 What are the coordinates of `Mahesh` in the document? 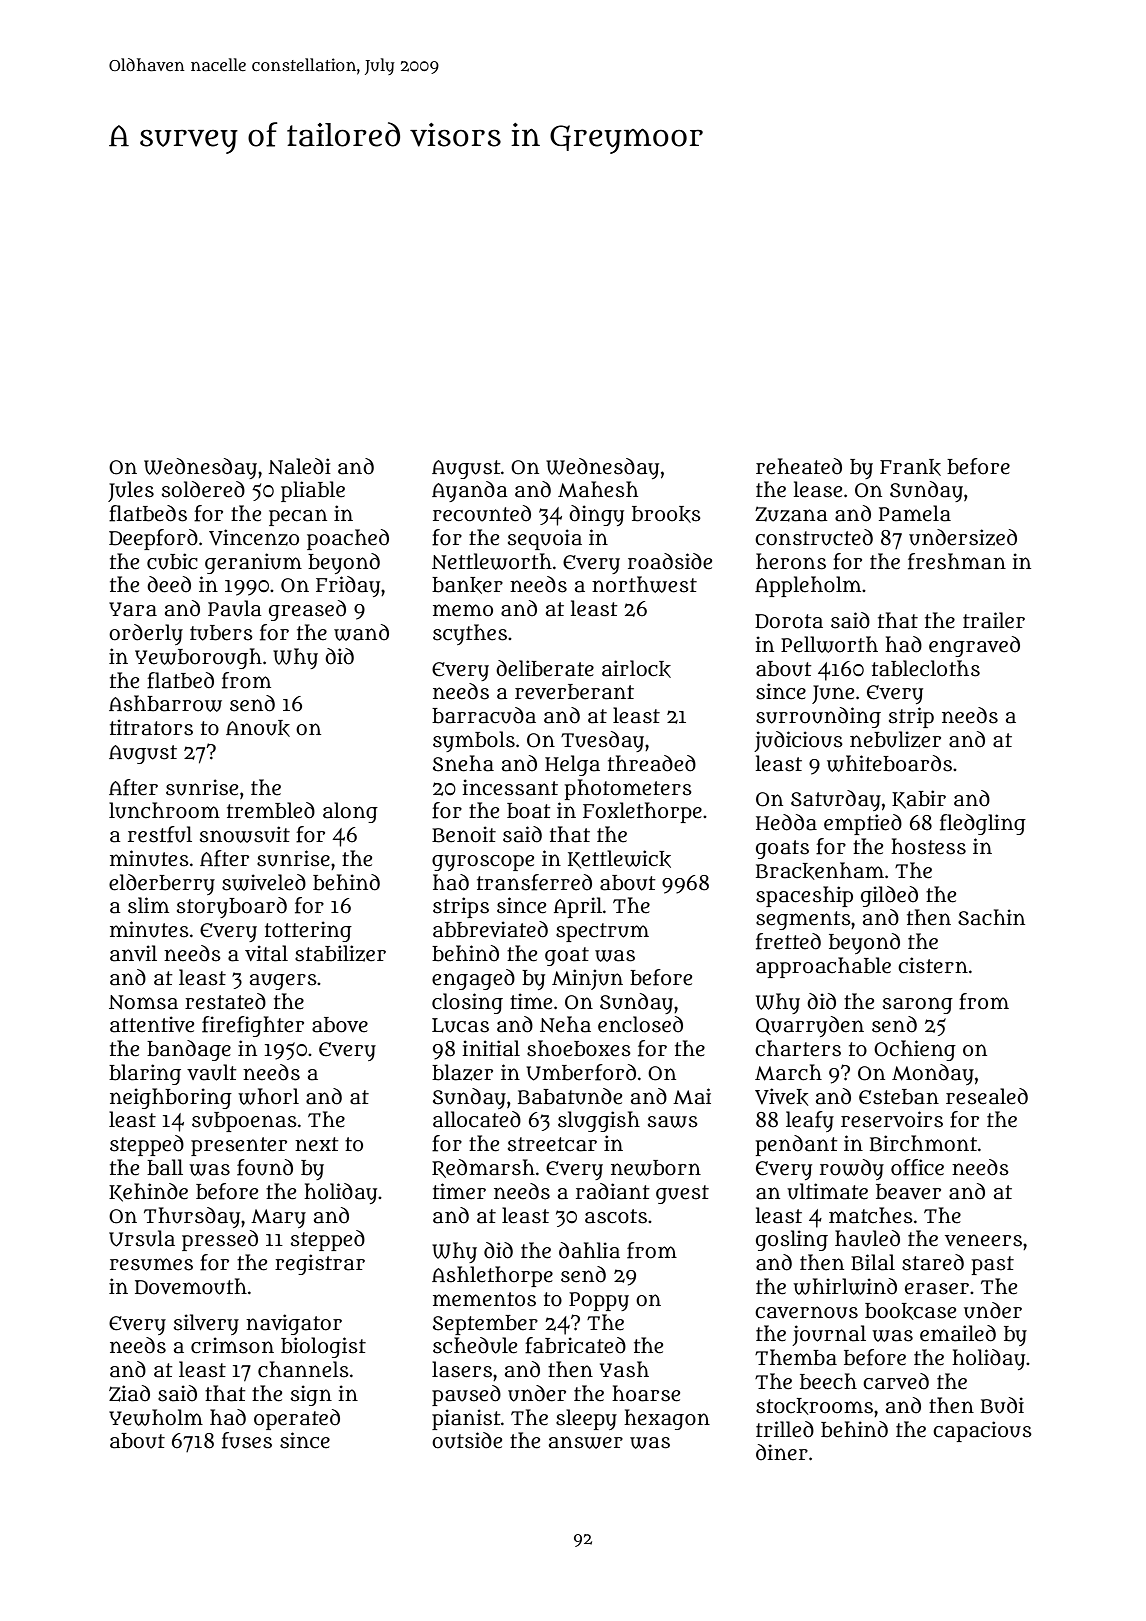 It's located at (598, 489).
